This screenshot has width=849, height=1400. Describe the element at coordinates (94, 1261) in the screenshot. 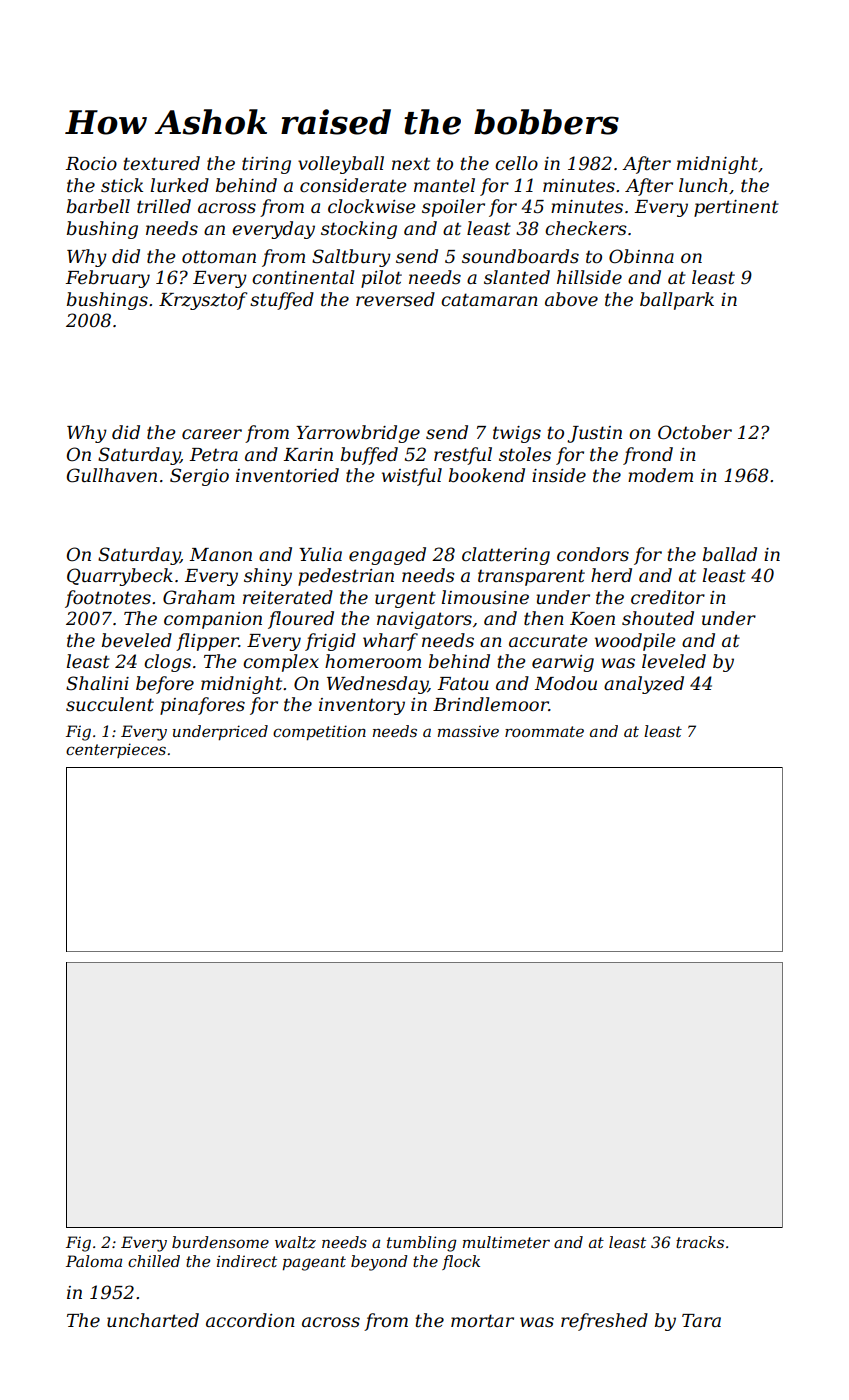

I see `Paloma` at that location.
